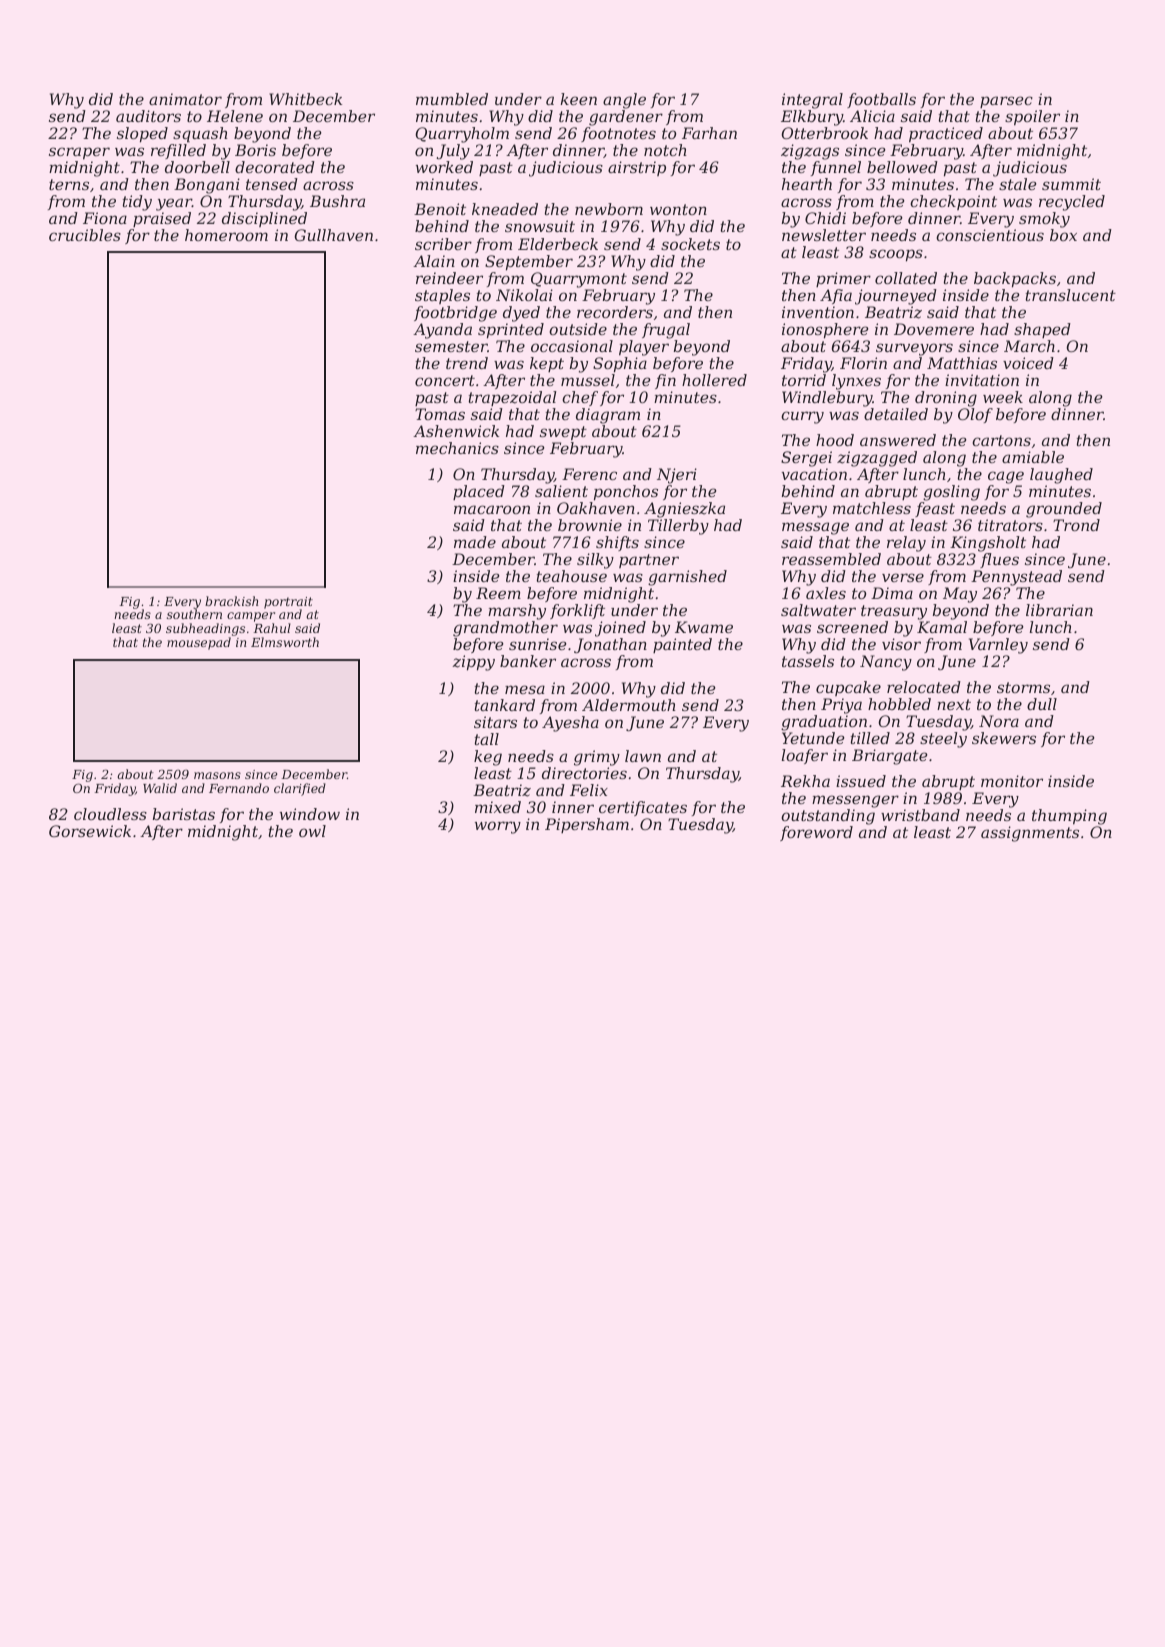 The width and height of the document is (1165, 1647). What do you see at coordinates (255, 150) in the document?
I see `Boris` at bounding box center [255, 150].
